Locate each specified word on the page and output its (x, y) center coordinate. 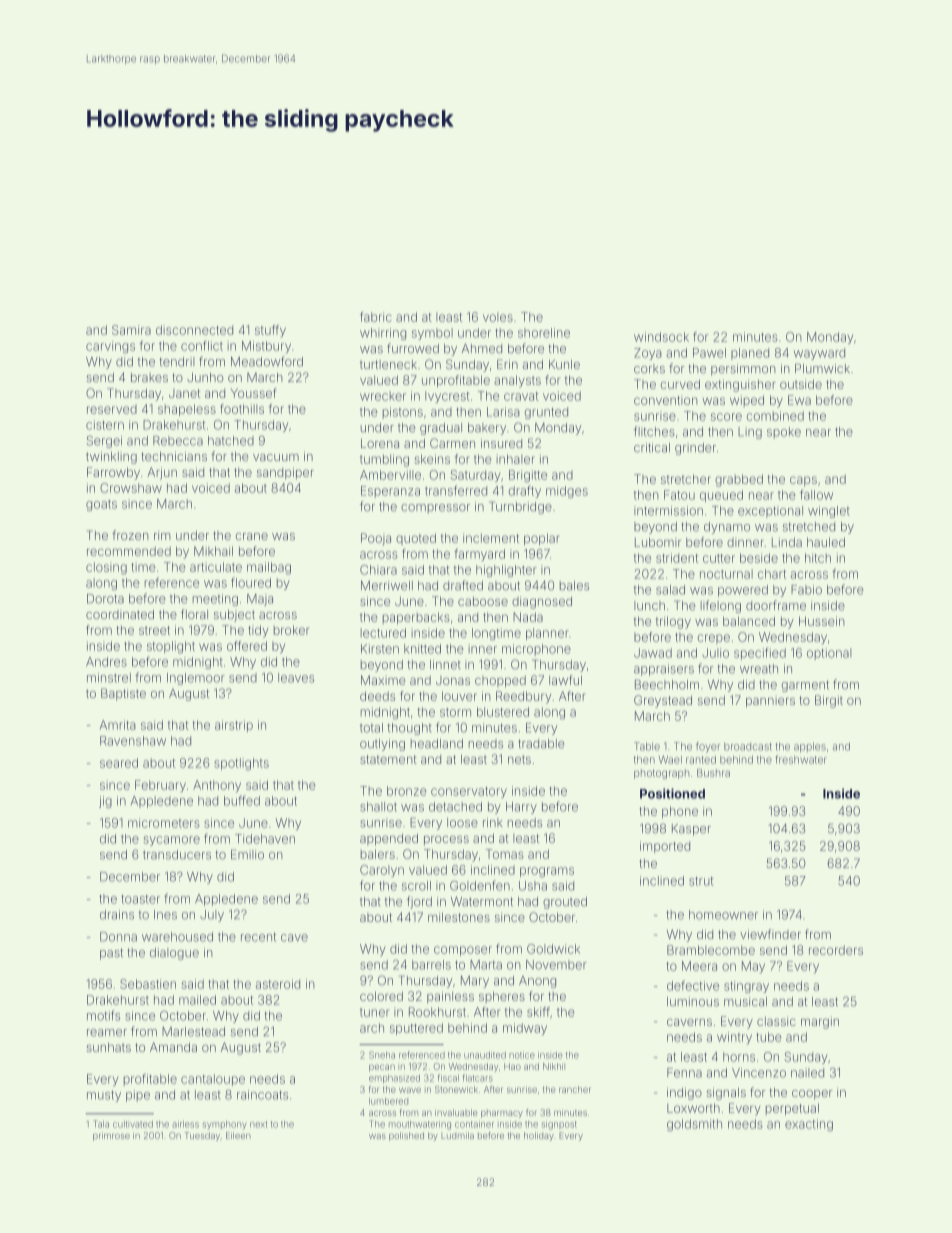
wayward (819, 354)
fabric (376, 317)
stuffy (270, 331)
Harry (521, 808)
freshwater (801, 759)
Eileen (238, 1135)
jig (105, 802)
